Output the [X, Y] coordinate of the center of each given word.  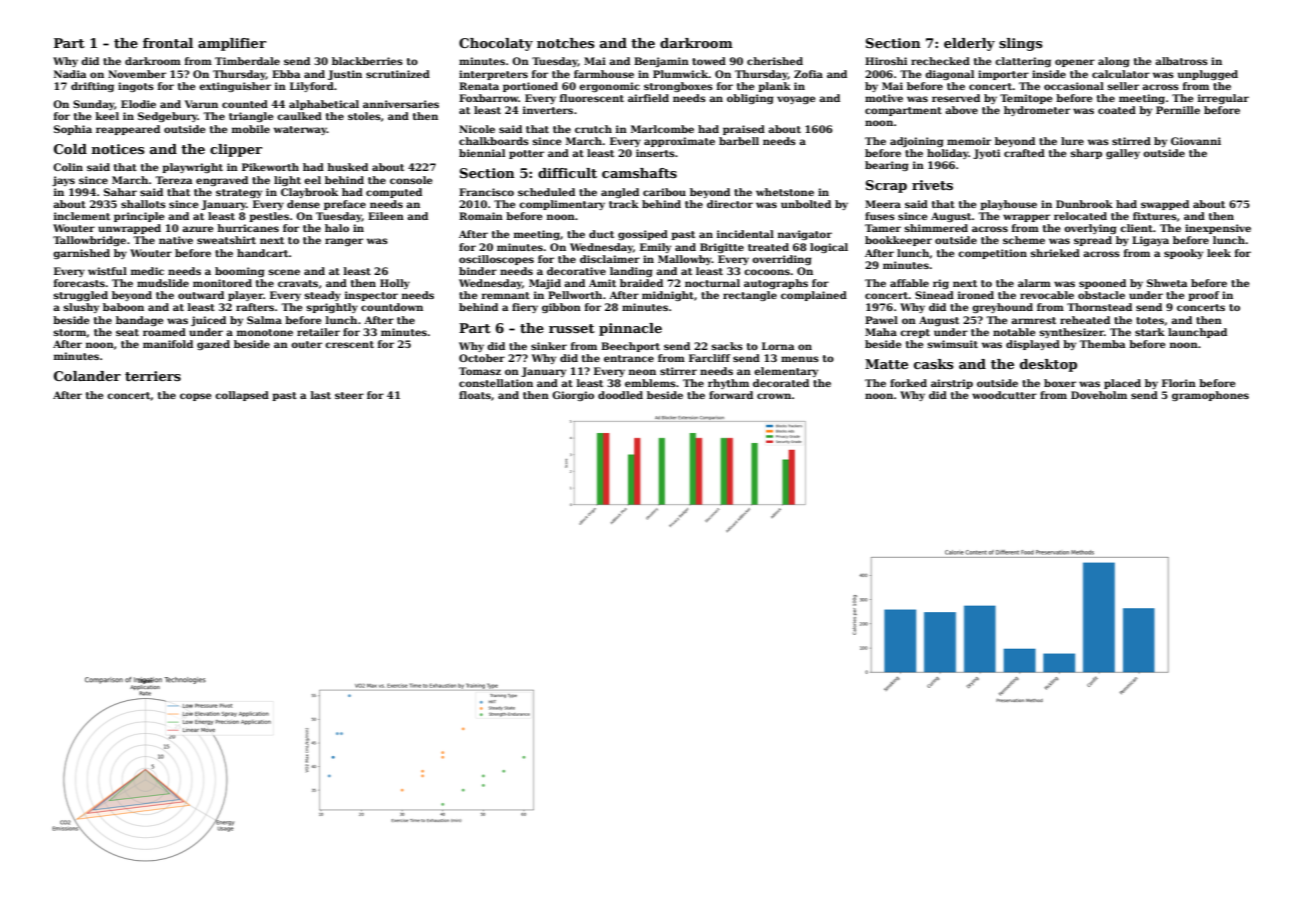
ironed [976, 295]
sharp [1086, 154]
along [1114, 62]
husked [347, 167]
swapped [1165, 205]
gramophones [1210, 396]
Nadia [70, 74]
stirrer [678, 371]
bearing [887, 166]
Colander [87, 376]
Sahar [120, 192]
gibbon [561, 308]
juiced [208, 321]
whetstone [785, 192]
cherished [775, 61]
